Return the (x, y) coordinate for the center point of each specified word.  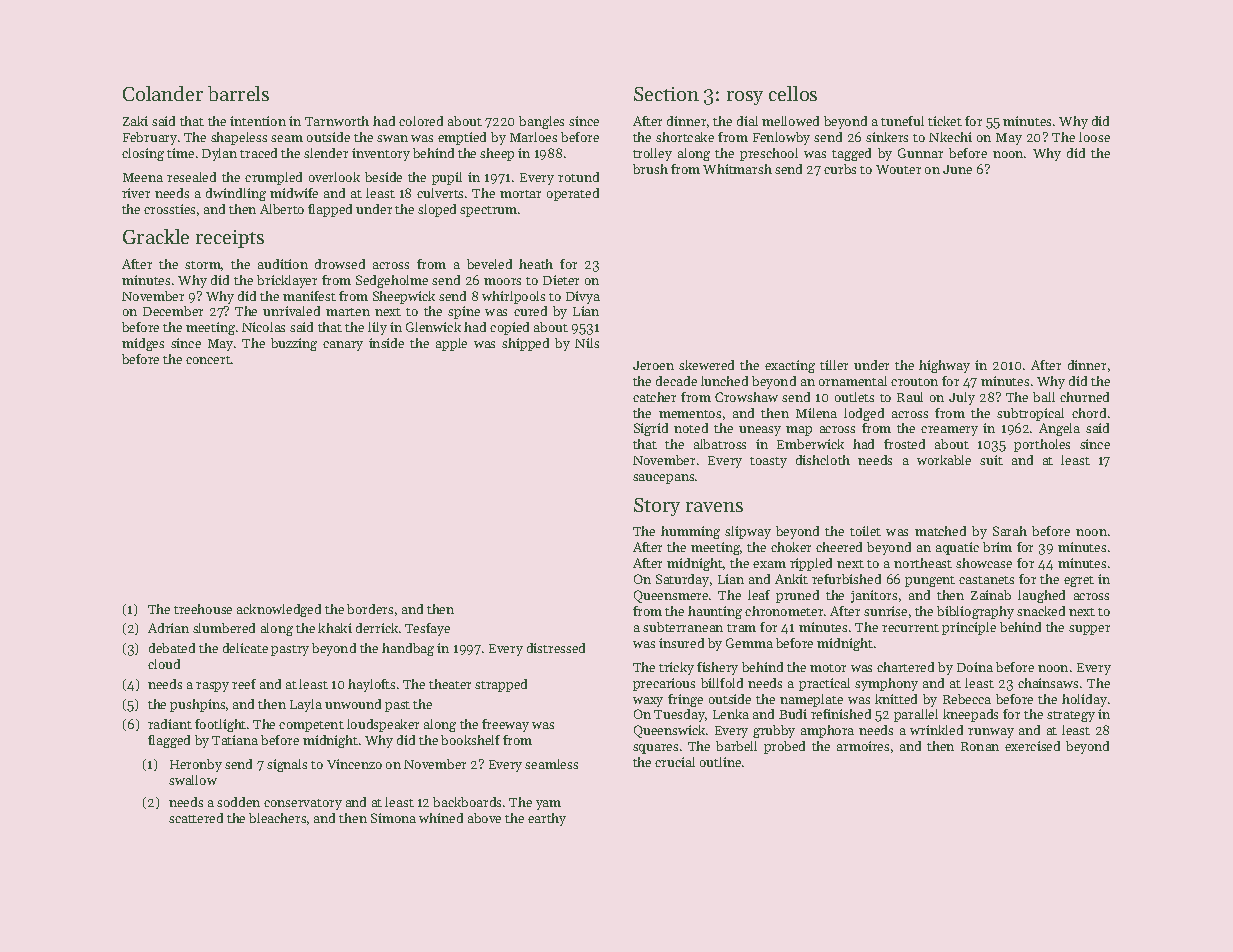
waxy (648, 702)
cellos (793, 93)
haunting (715, 612)
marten (348, 312)
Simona (393, 818)
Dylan (219, 154)
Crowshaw (746, 397)
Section (666, 94)
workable (944, 460)
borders (370, 609)
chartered (905, 667)
